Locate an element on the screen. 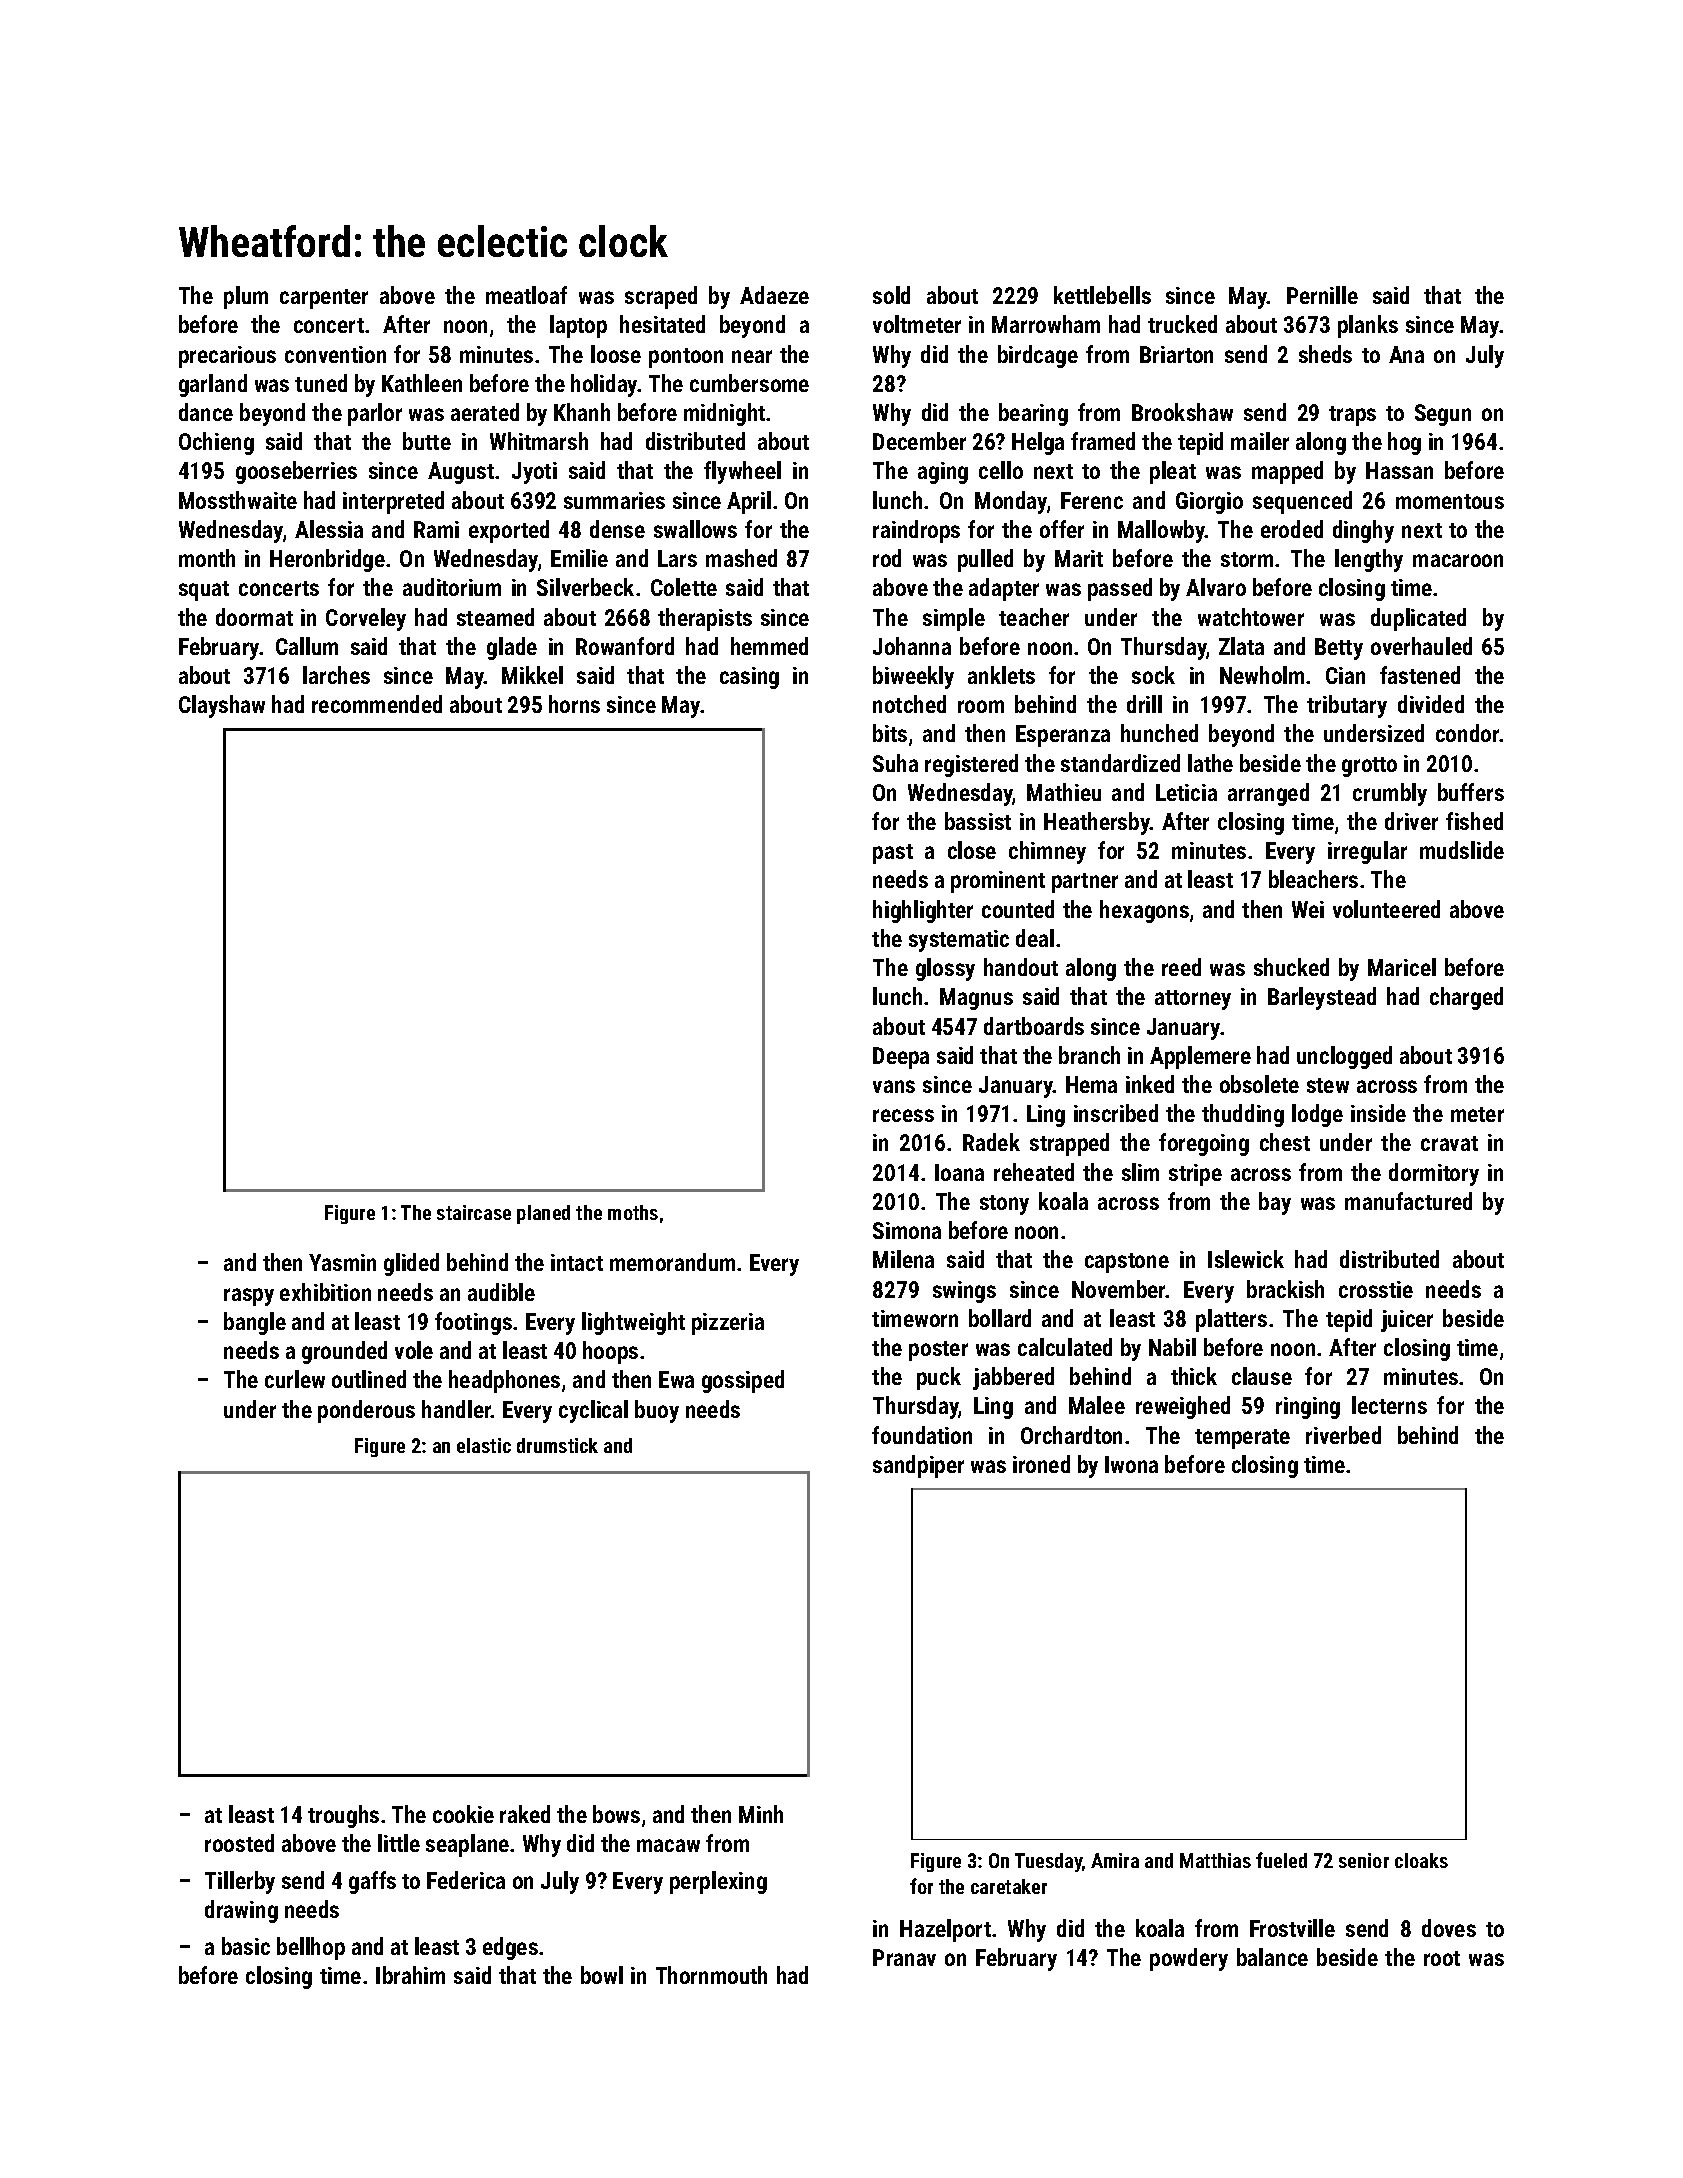 The height and width of the screenshot is (2178, 1683). steamed is located at coordinates (495, 617).
